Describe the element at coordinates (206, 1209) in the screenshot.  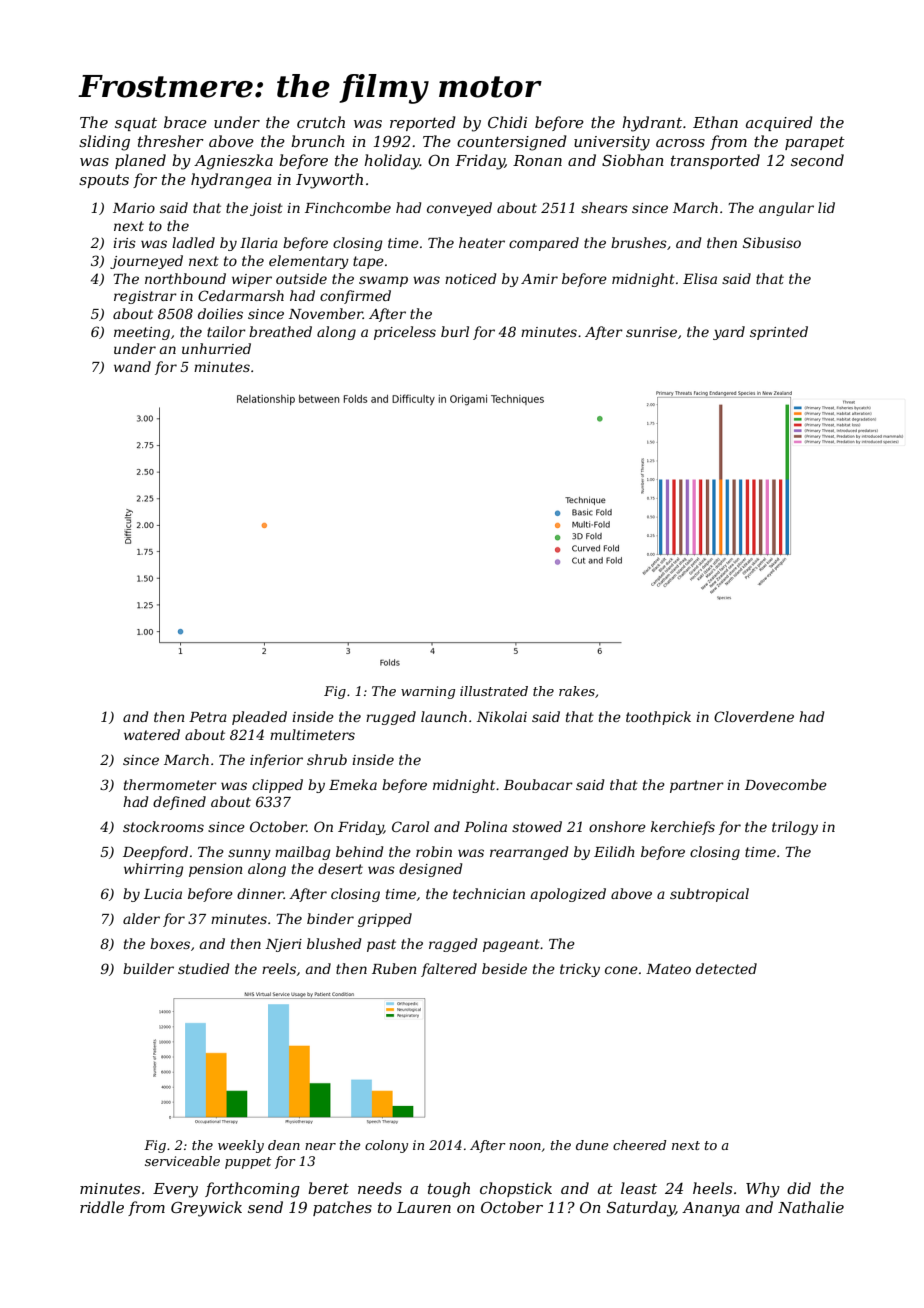
I see `Greywick` at that location.
